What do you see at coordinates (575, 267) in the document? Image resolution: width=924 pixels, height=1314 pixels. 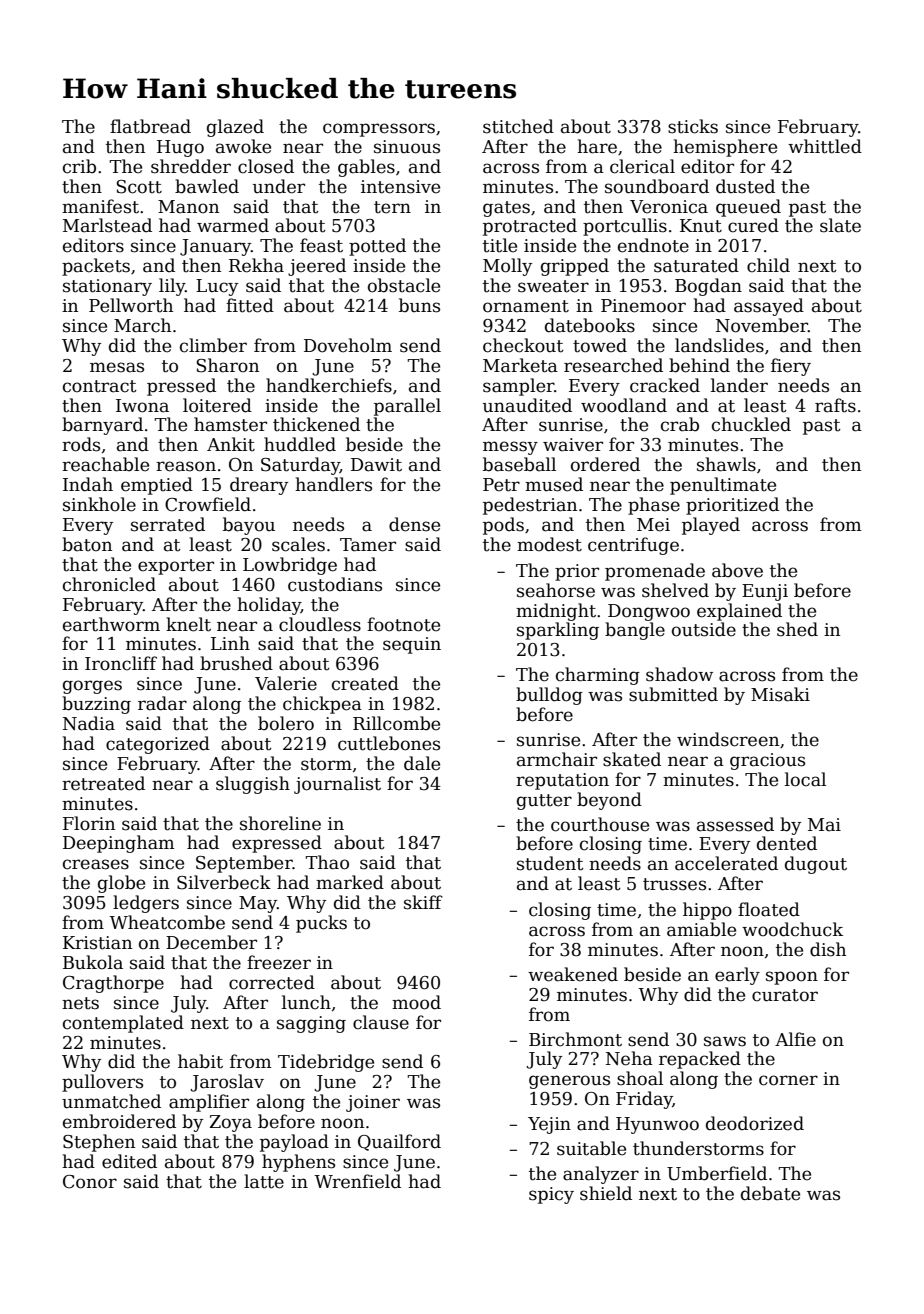 I see `gripped` at bounding box center [575, 267].
